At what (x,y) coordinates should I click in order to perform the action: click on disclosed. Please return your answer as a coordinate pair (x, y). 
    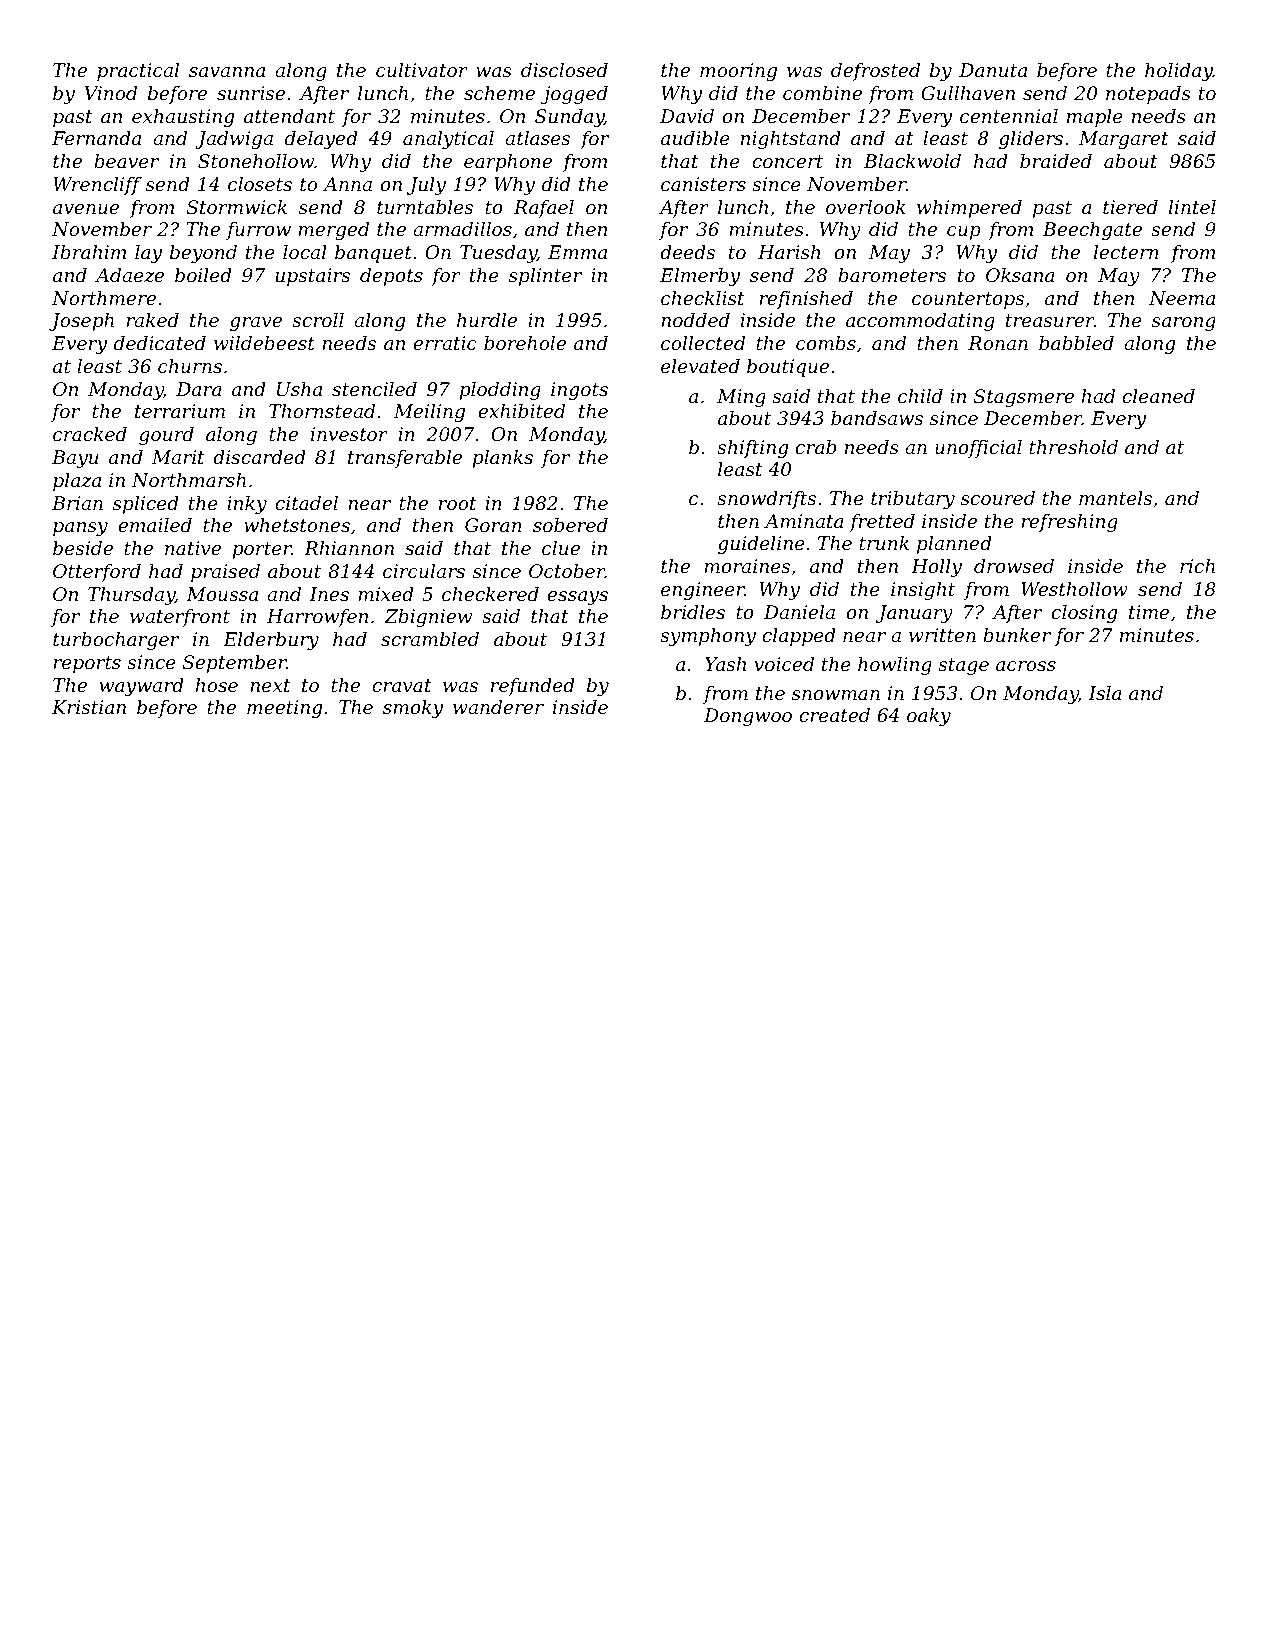
    Looking at the image, I should click on (564, 70).
